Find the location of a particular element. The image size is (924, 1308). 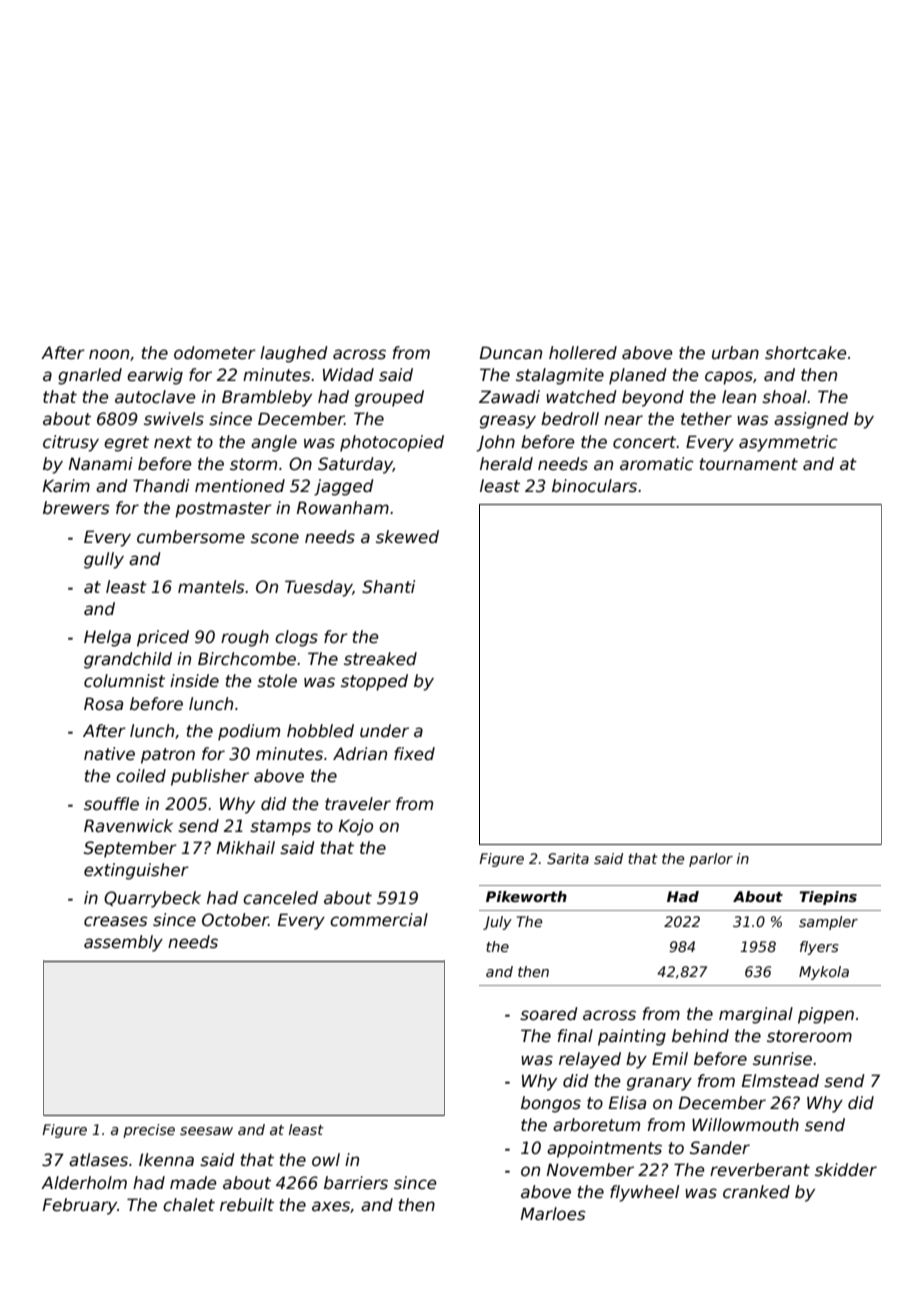

souffle is located at coordinates (111, 804).
